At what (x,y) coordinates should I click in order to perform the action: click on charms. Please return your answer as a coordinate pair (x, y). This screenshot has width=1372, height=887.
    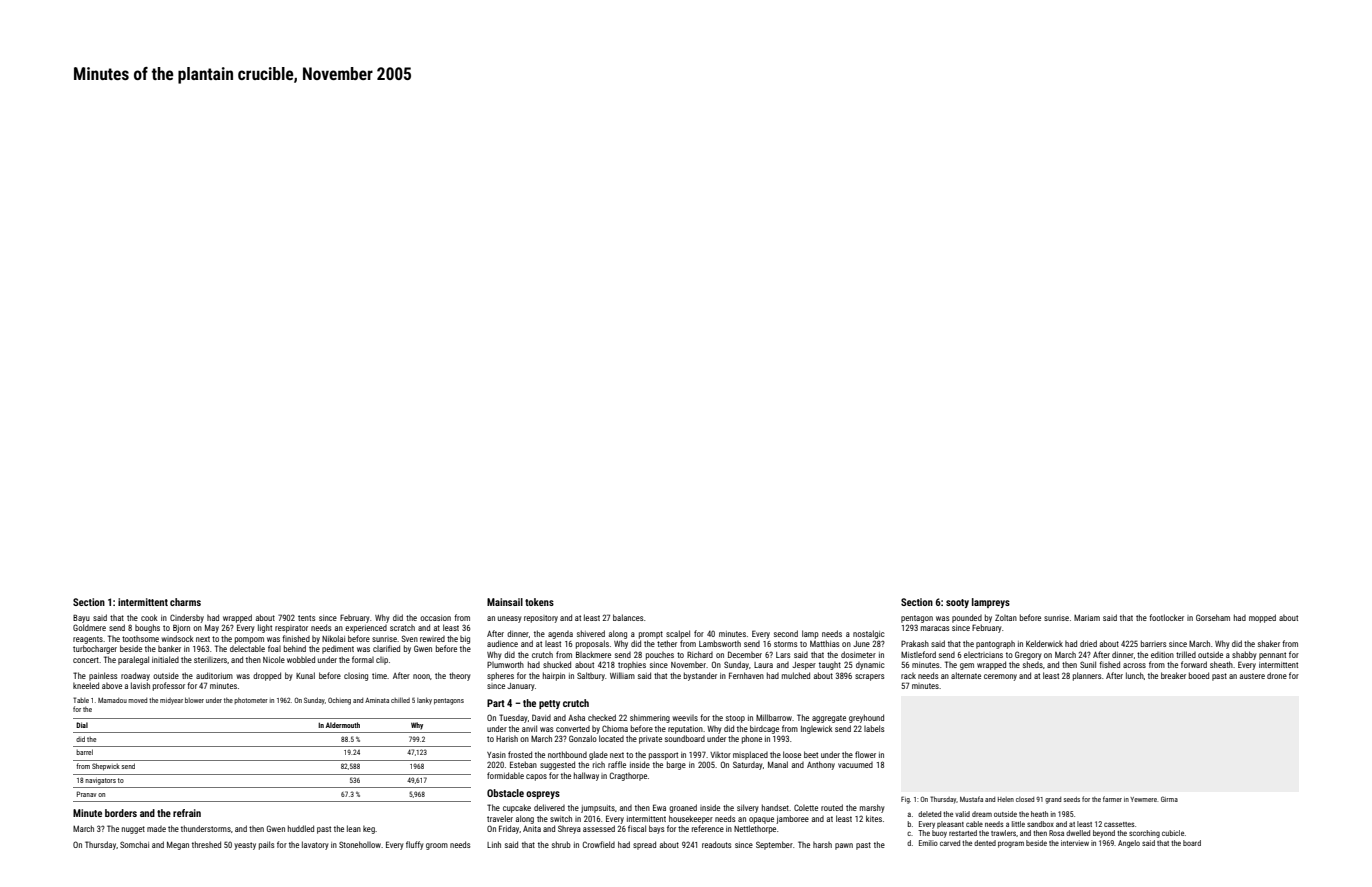
    Looking at the image, I should click on (185, 602).
